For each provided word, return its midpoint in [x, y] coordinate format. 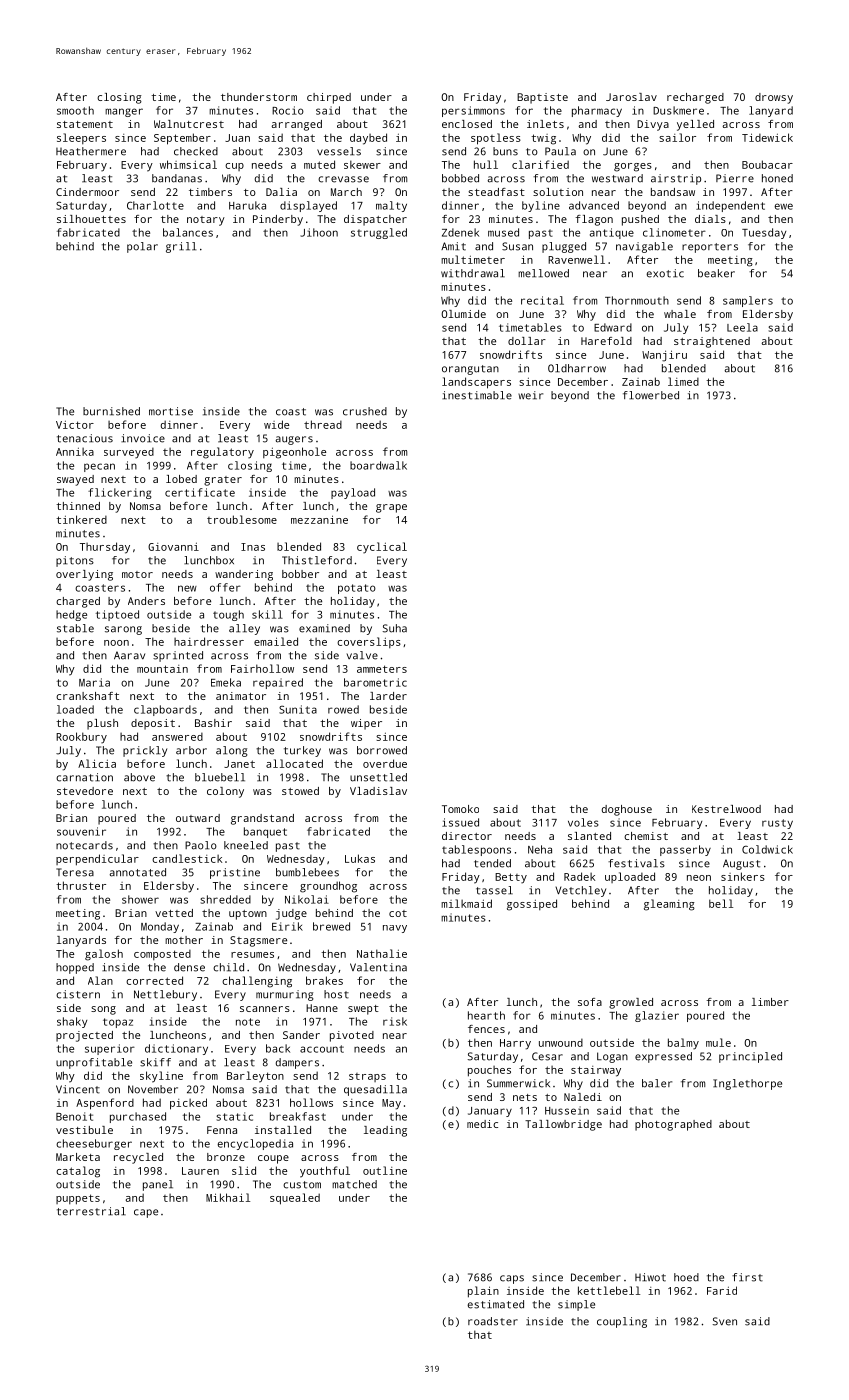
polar [142, 247]
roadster [493, 1321]
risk [395, 1021]
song [103, 1010]
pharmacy [597, 111]
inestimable [477, 395]
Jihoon [319, 232]
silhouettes [91, 219]
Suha [395, 628]
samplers [748, 301]
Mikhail [228, 1197]
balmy [683, 1044]
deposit [153, 724]
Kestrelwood [726, 809]
